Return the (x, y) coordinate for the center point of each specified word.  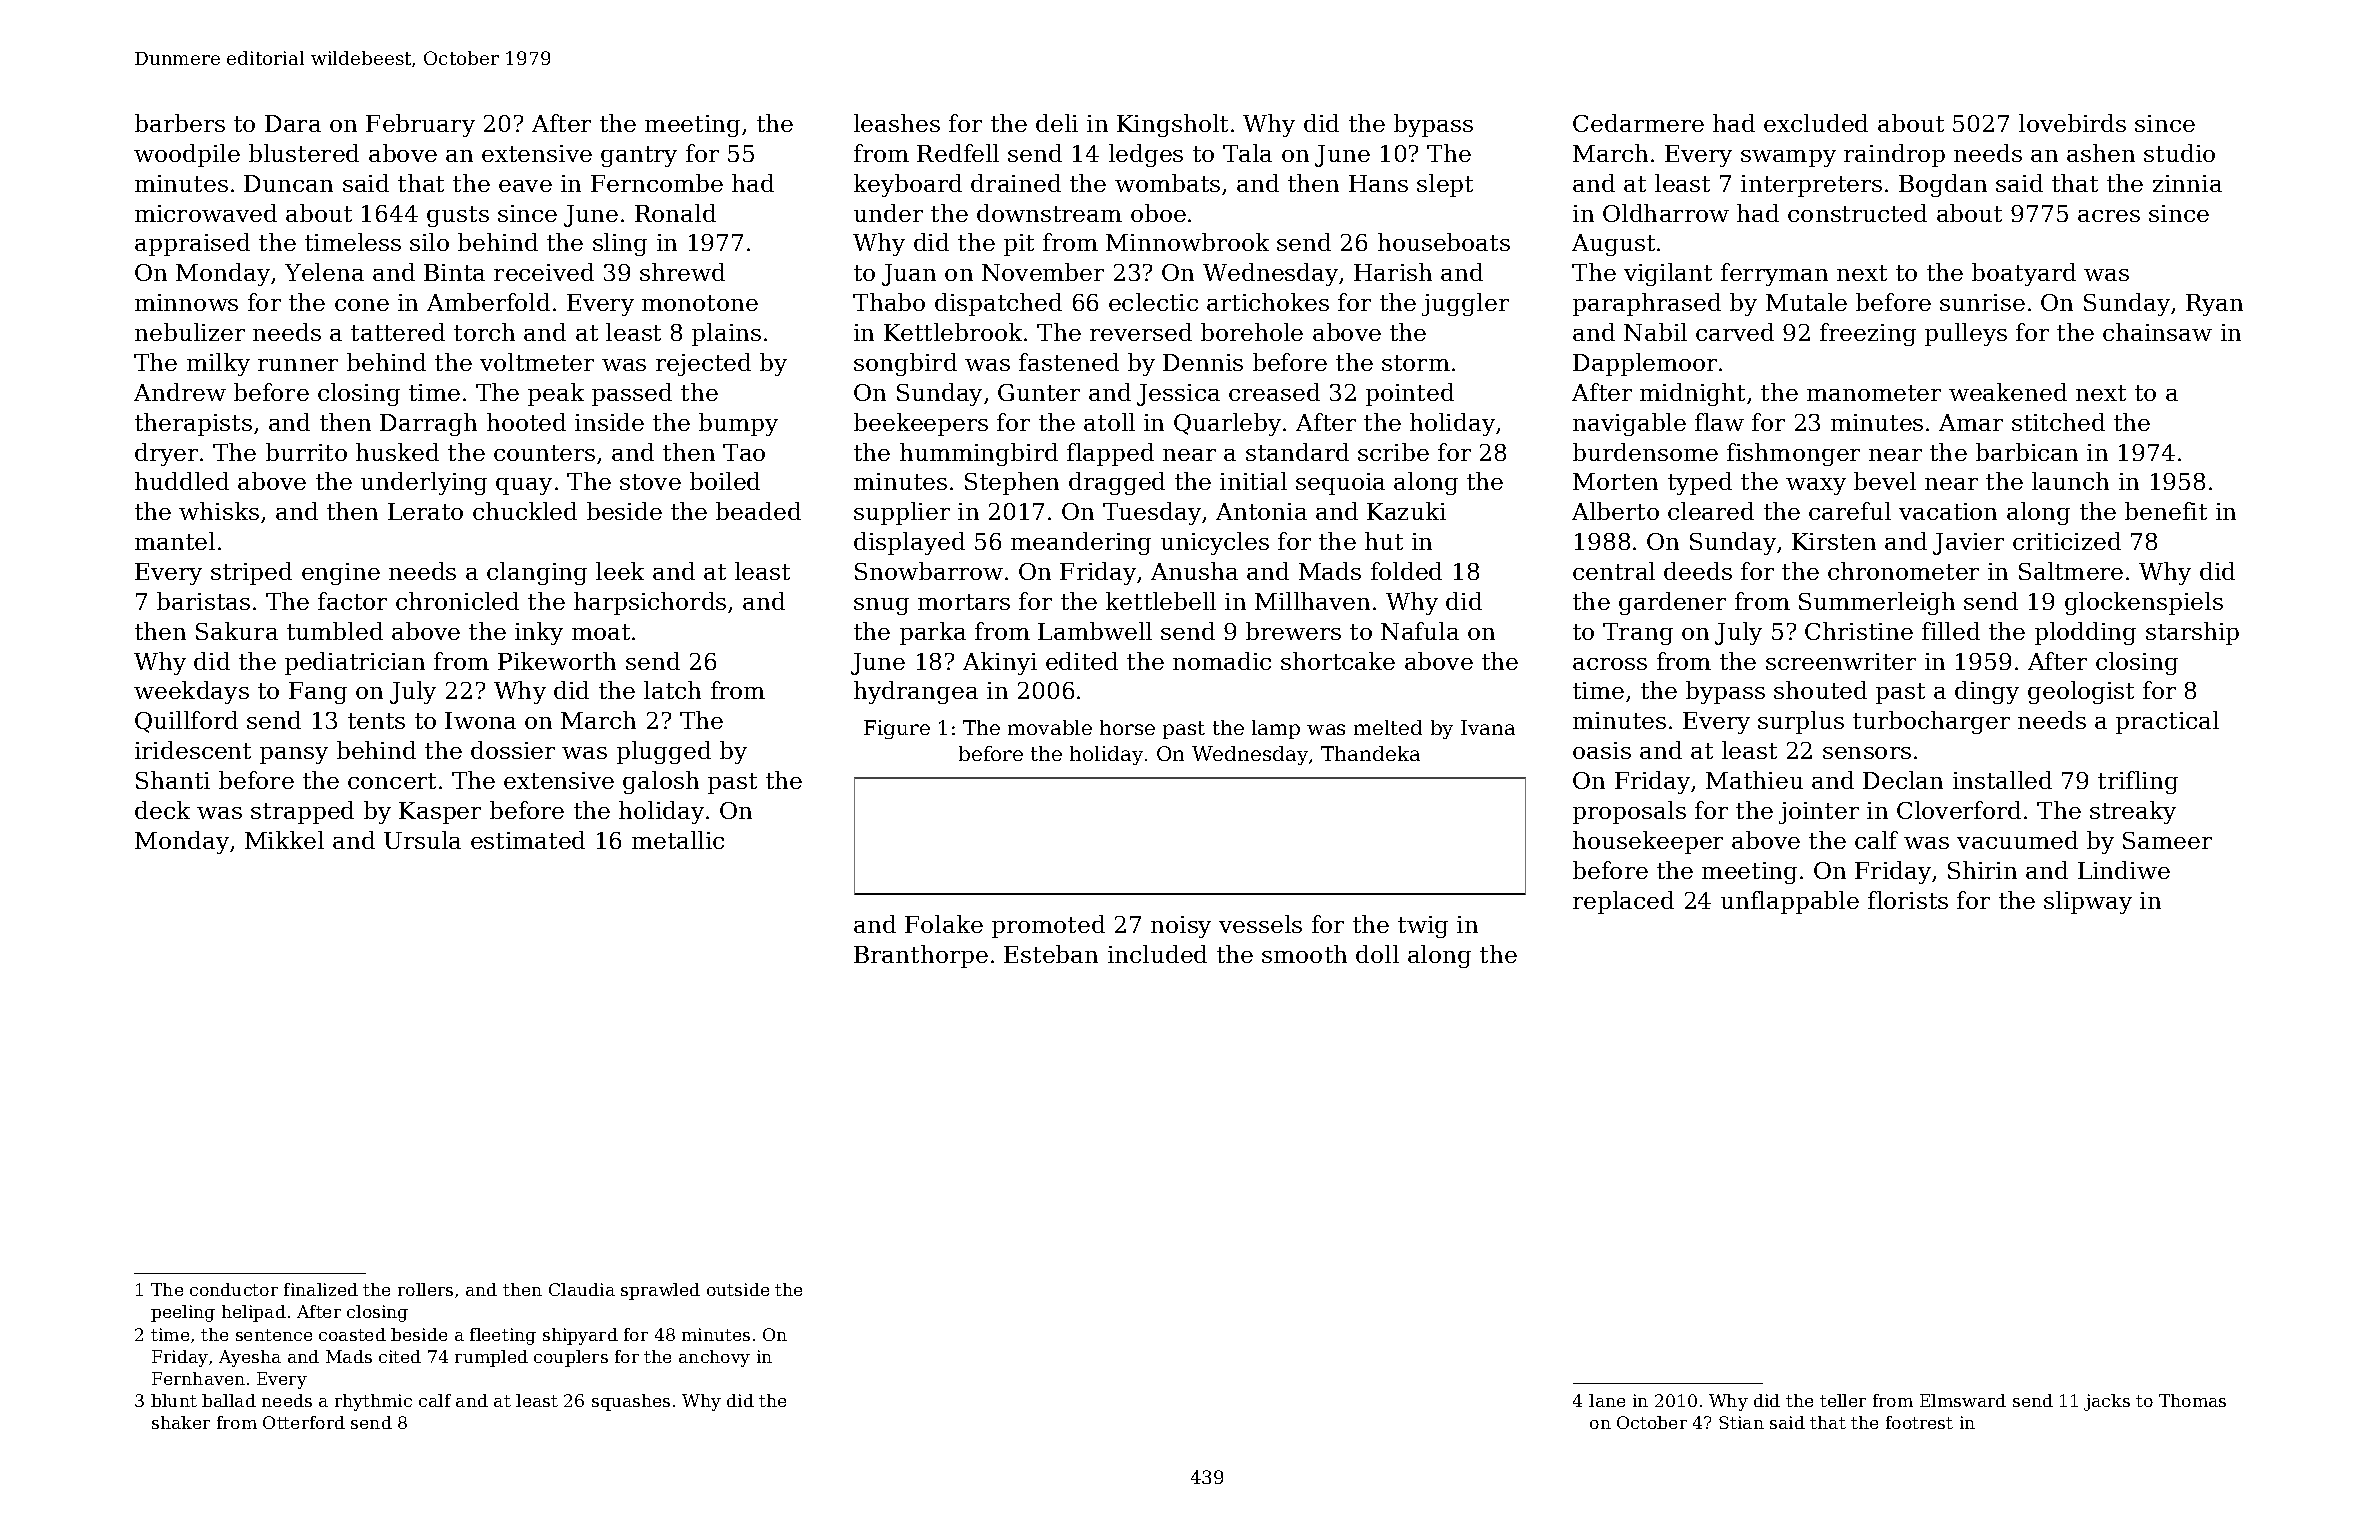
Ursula (422, 840)
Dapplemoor (1645, 364)
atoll (1109, 422)
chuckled (525, 511)
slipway (2088, 902)
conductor (234, 1289)
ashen (2101, 153)
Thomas (2192, 1400)
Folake (944, 924)
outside (738, 1289)
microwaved (206, 213)
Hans (1378, 183)
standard (1297, 452)
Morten (1615, 481)
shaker (181, 1422)
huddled (182, 481)
